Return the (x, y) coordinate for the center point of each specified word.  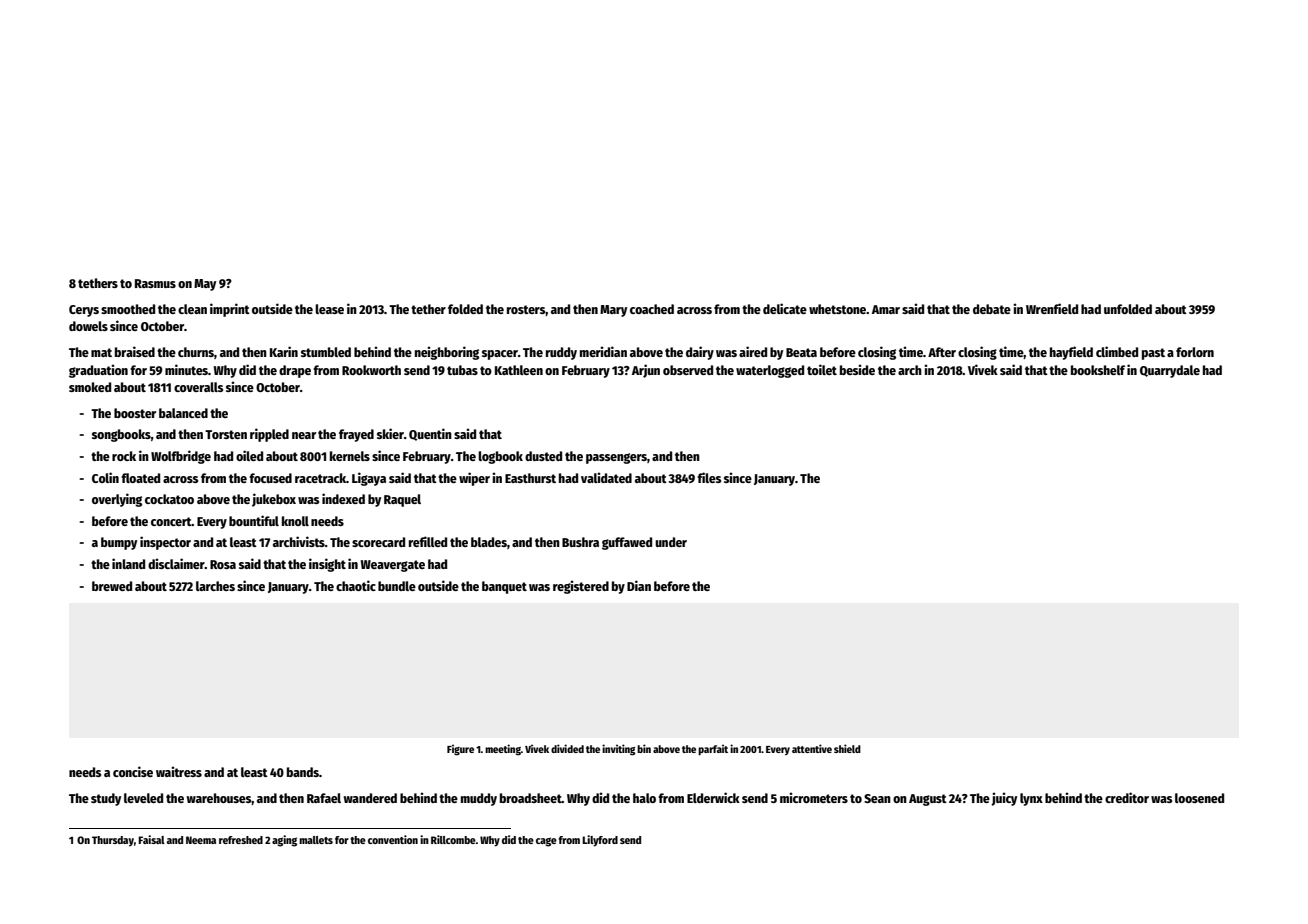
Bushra (580, 542)
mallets (316, 840)
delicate (785, 308)
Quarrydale (1170, 371)
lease (329, 309)
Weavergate (392, 566)
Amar (886, 309)
